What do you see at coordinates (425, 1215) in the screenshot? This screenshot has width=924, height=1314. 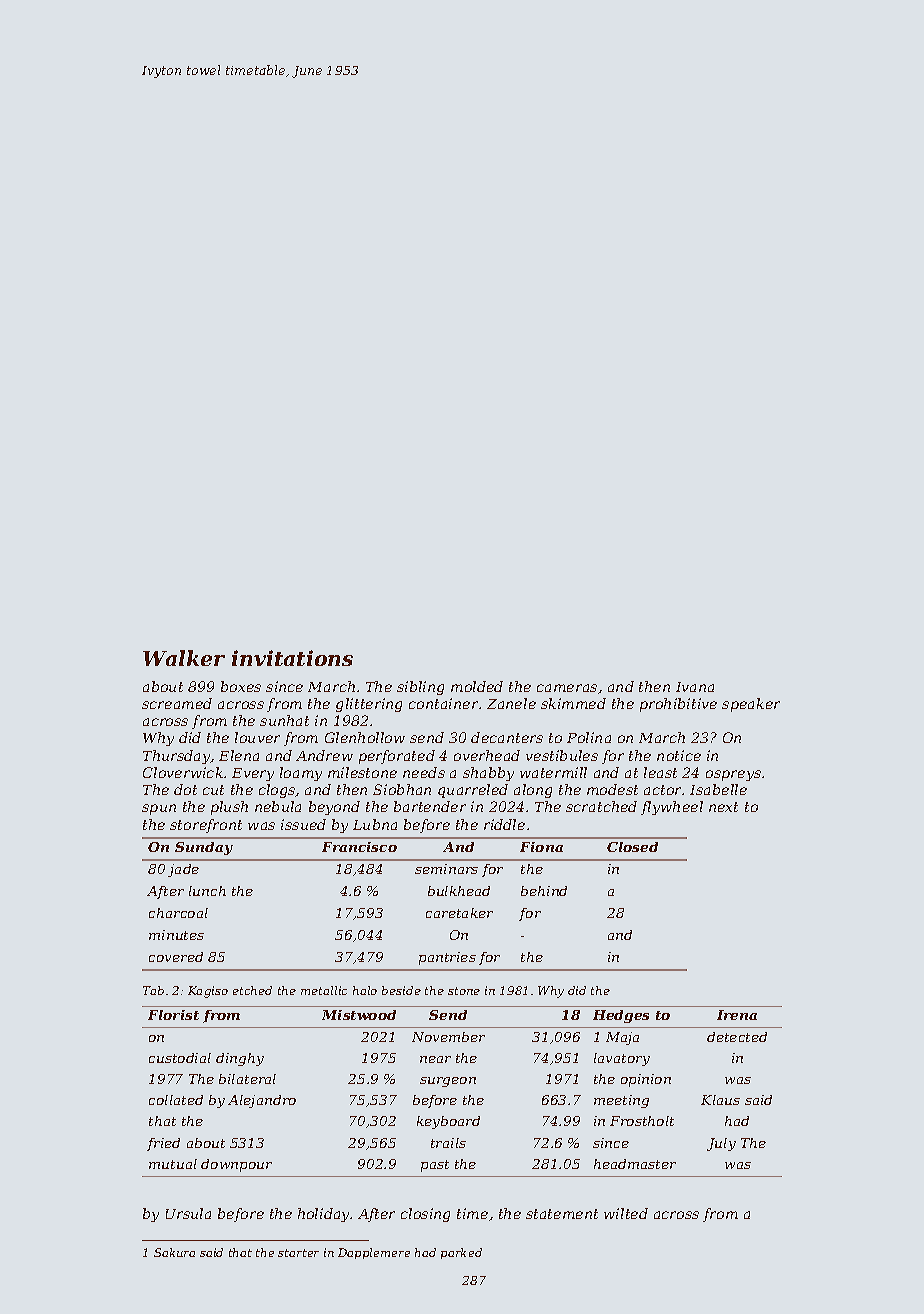 I see `closing` at bounding box center [425, 1215].
